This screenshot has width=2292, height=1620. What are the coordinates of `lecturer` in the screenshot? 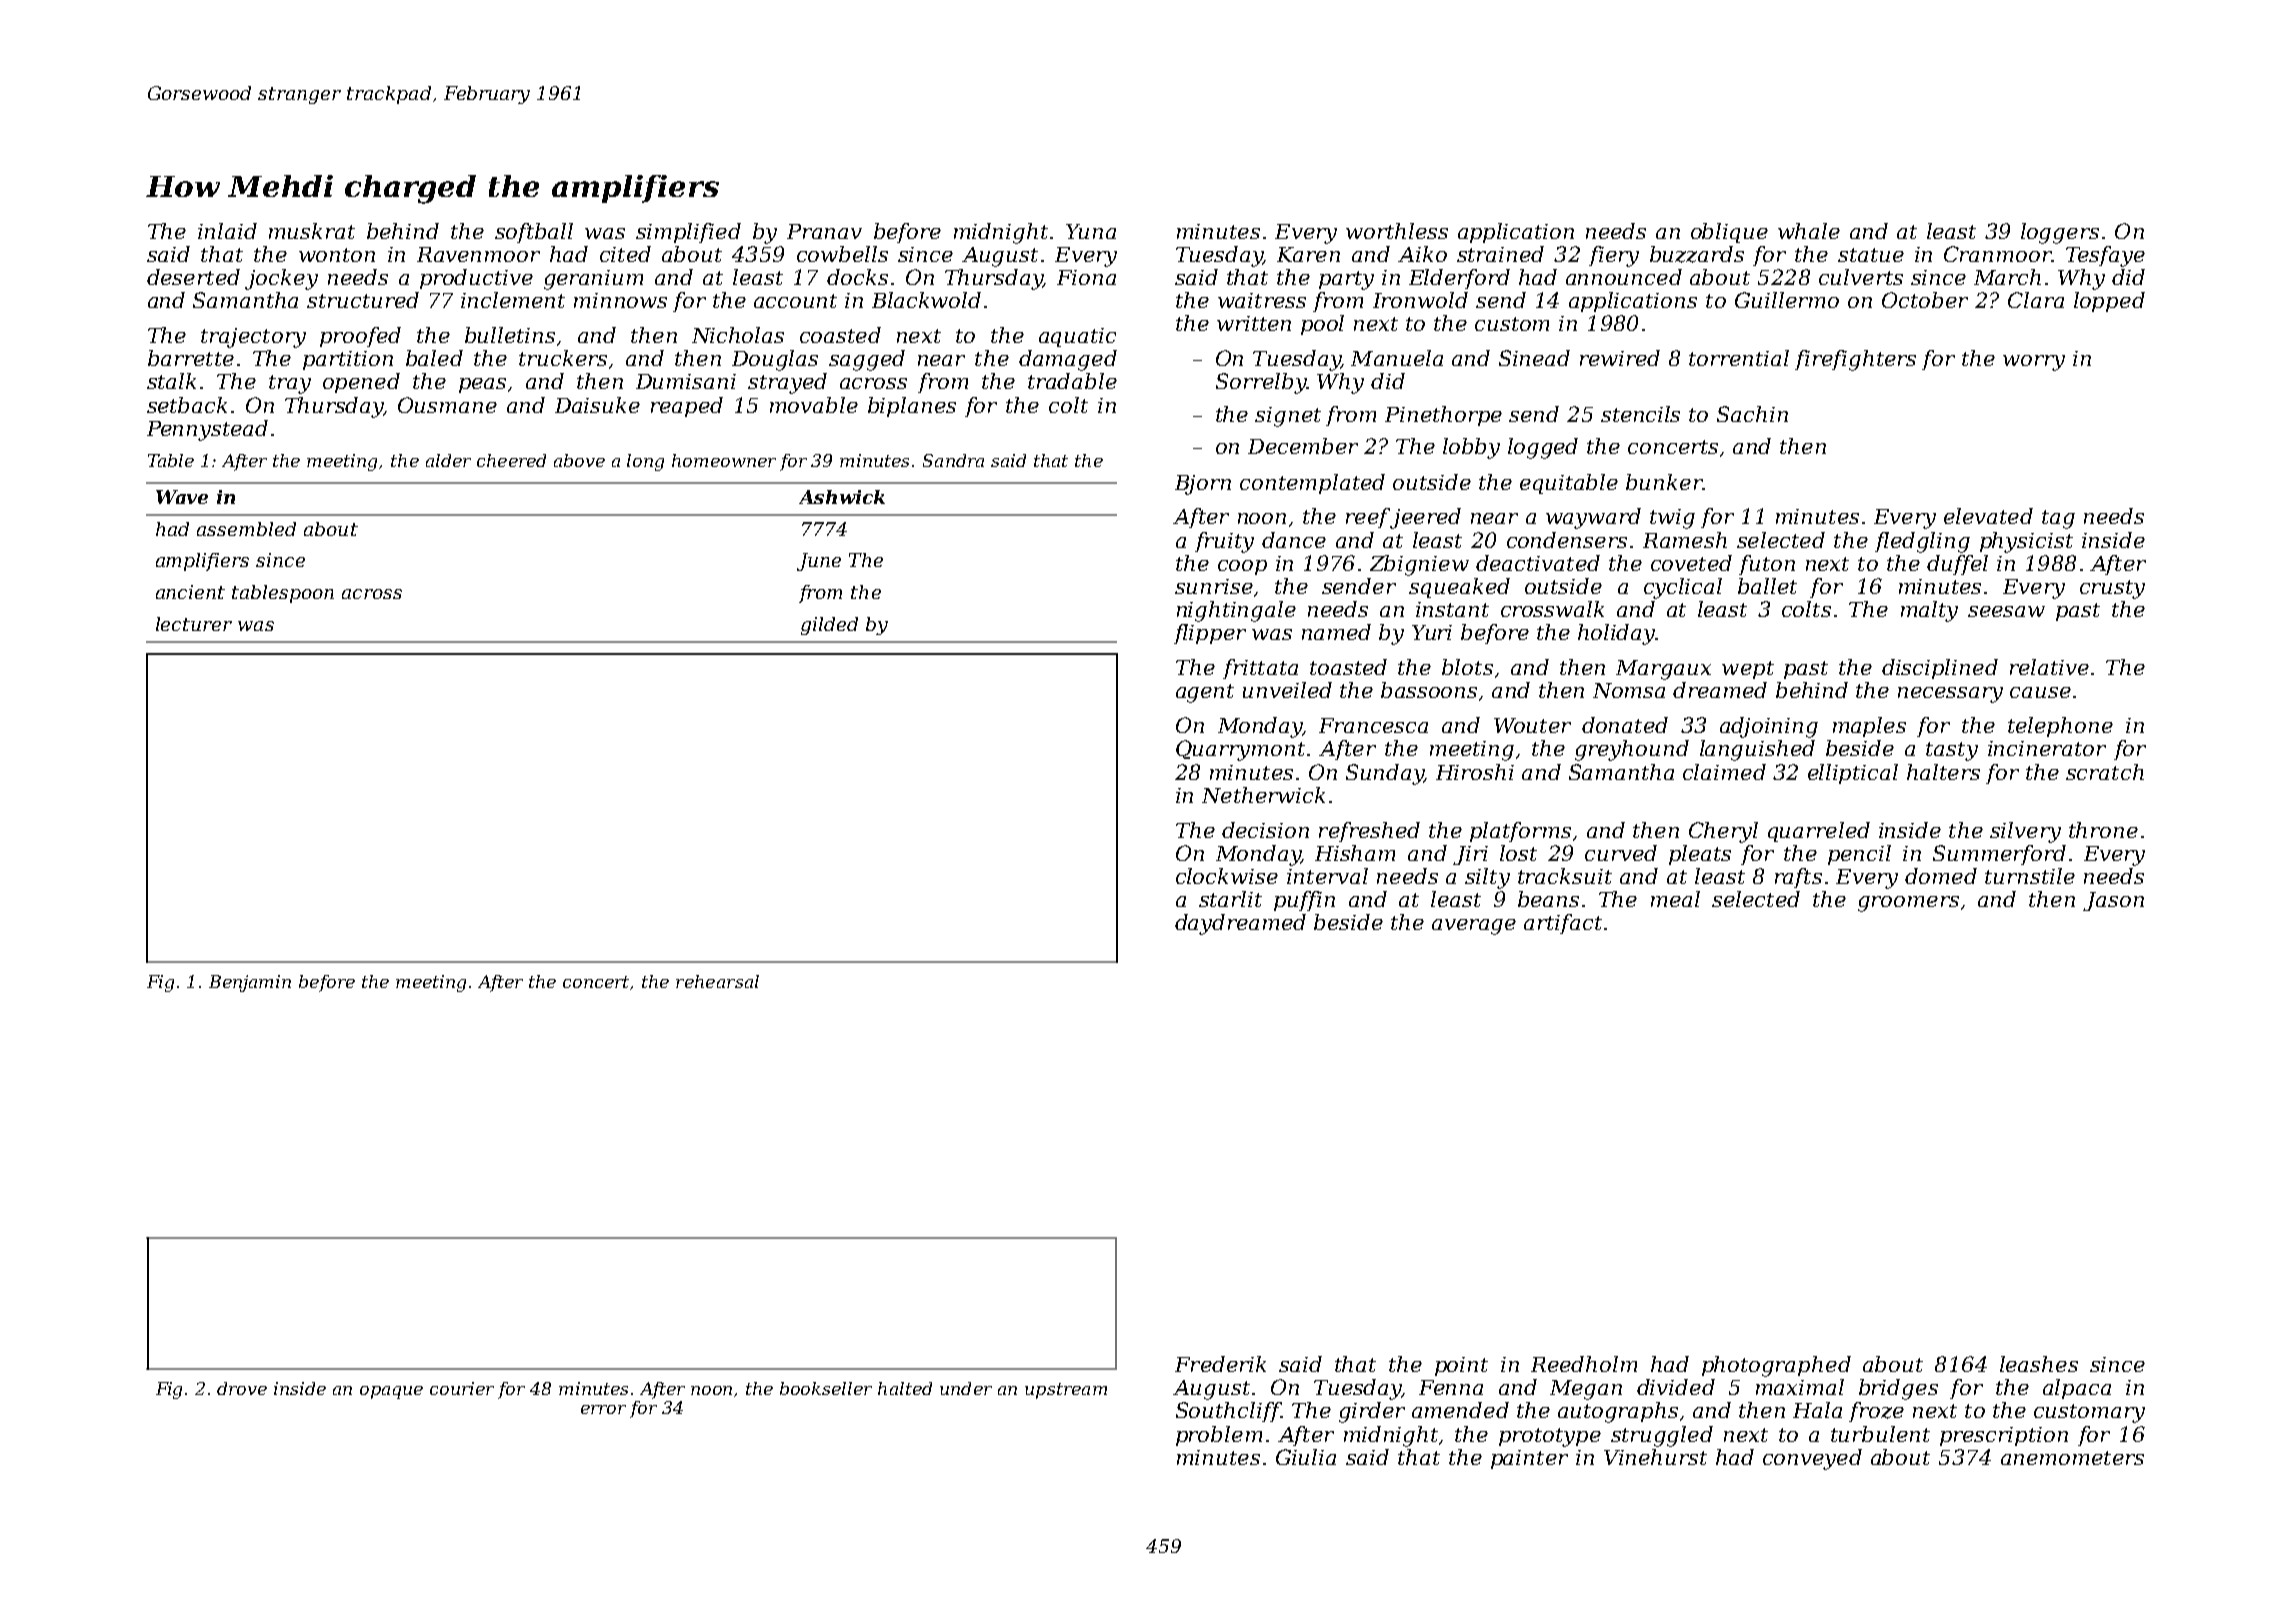 It's located at (194, 624).
